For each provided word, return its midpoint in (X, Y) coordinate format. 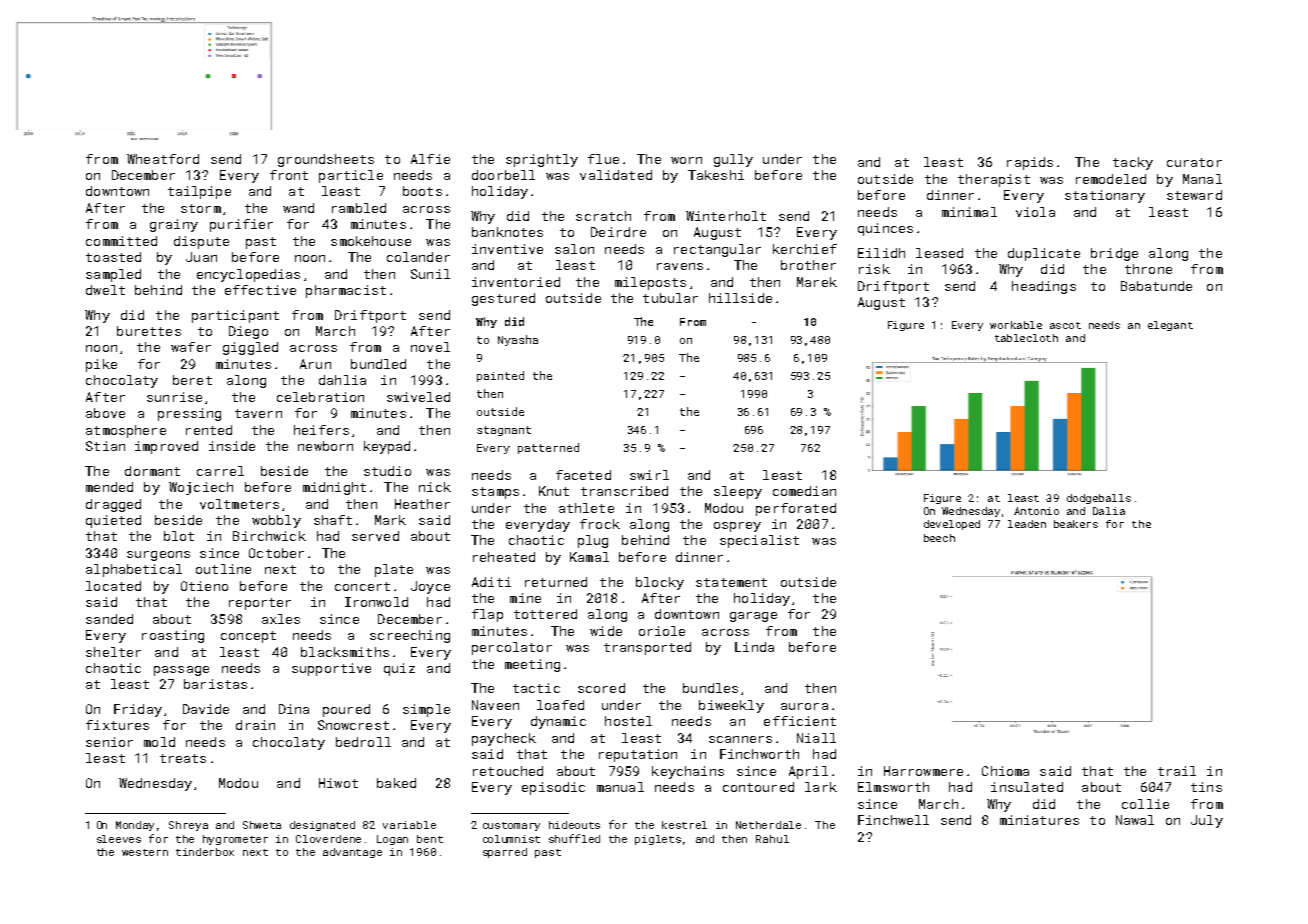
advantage (352, 853)
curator (1194, 162)
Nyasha (518, 340)
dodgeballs (1099, 499)
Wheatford (163, 159)
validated (616, 175)
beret (192, 380)
